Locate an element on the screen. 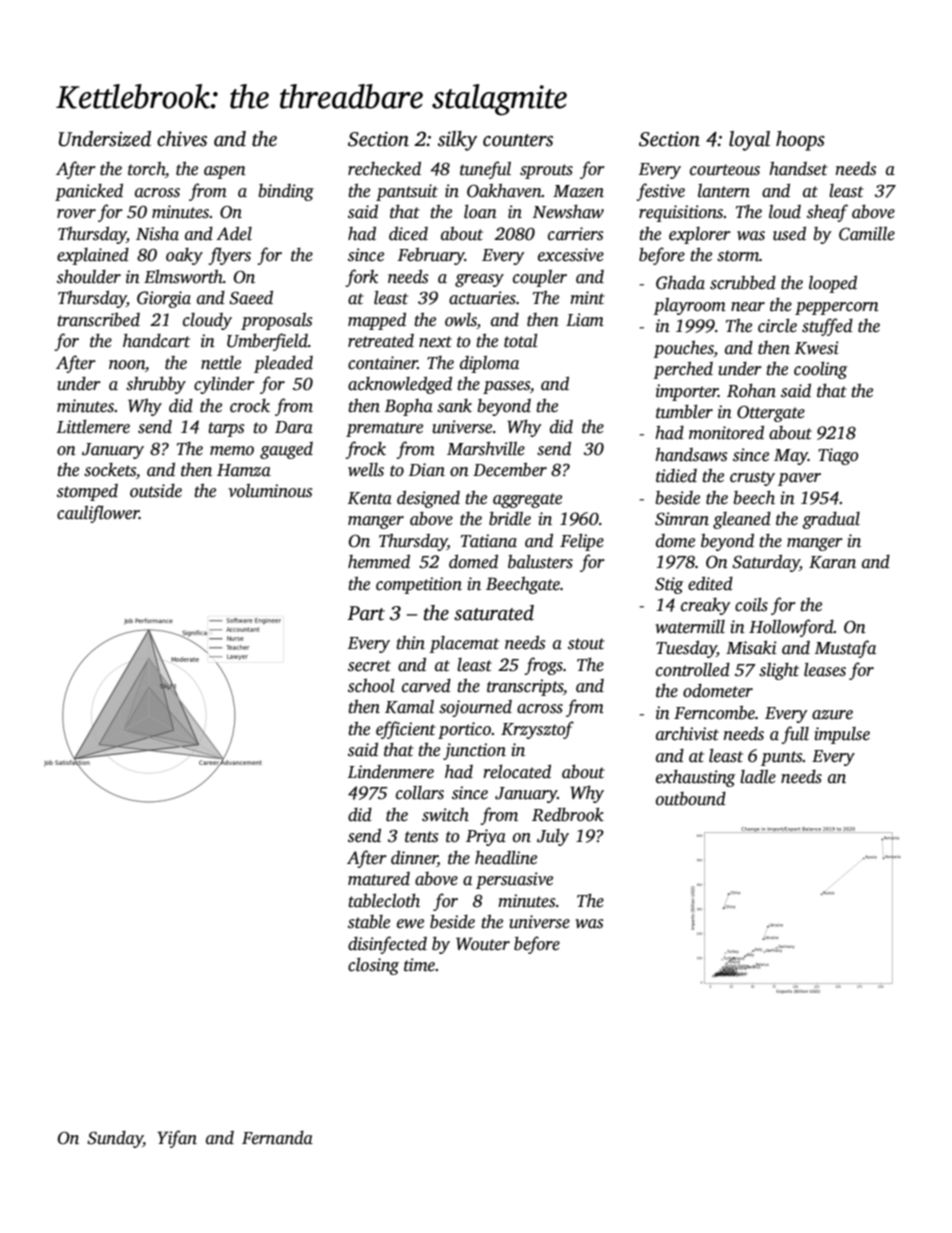 This screenshot has height=1233, width=952. Ferncombe is located at coordinates (714, 712).
